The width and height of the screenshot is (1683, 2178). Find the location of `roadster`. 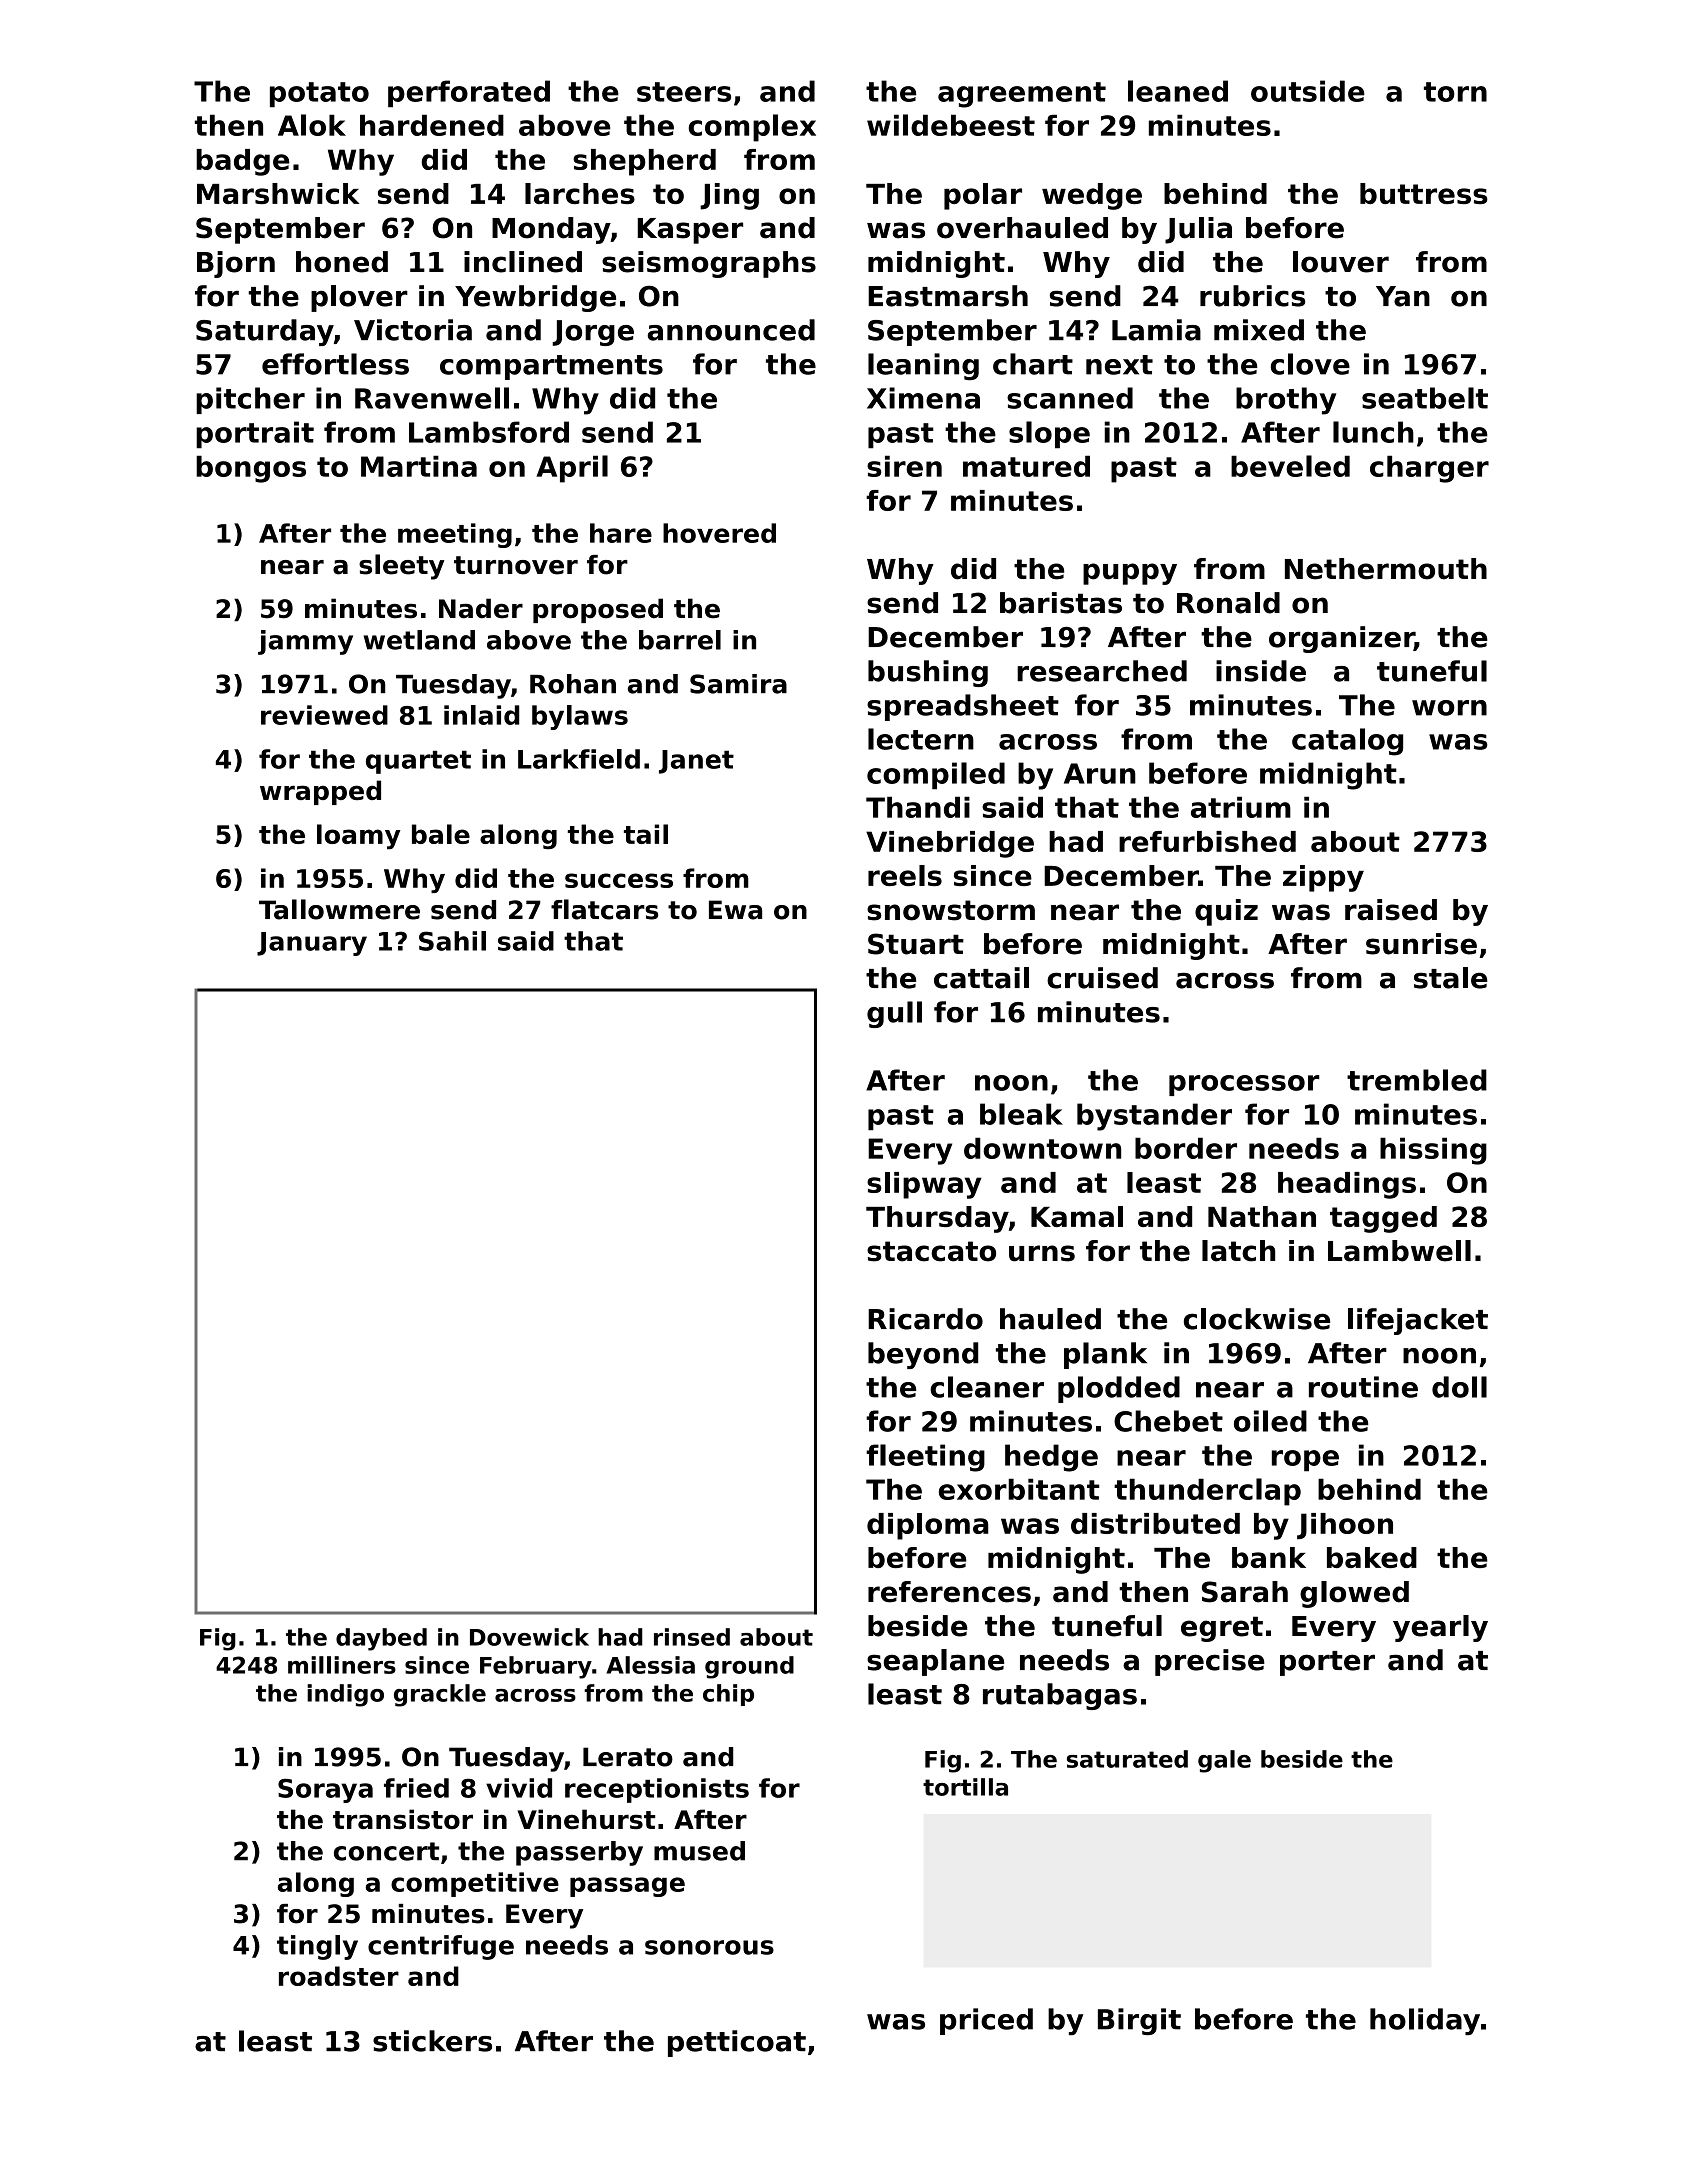

roadster is located at coordinates (339, 1976).
